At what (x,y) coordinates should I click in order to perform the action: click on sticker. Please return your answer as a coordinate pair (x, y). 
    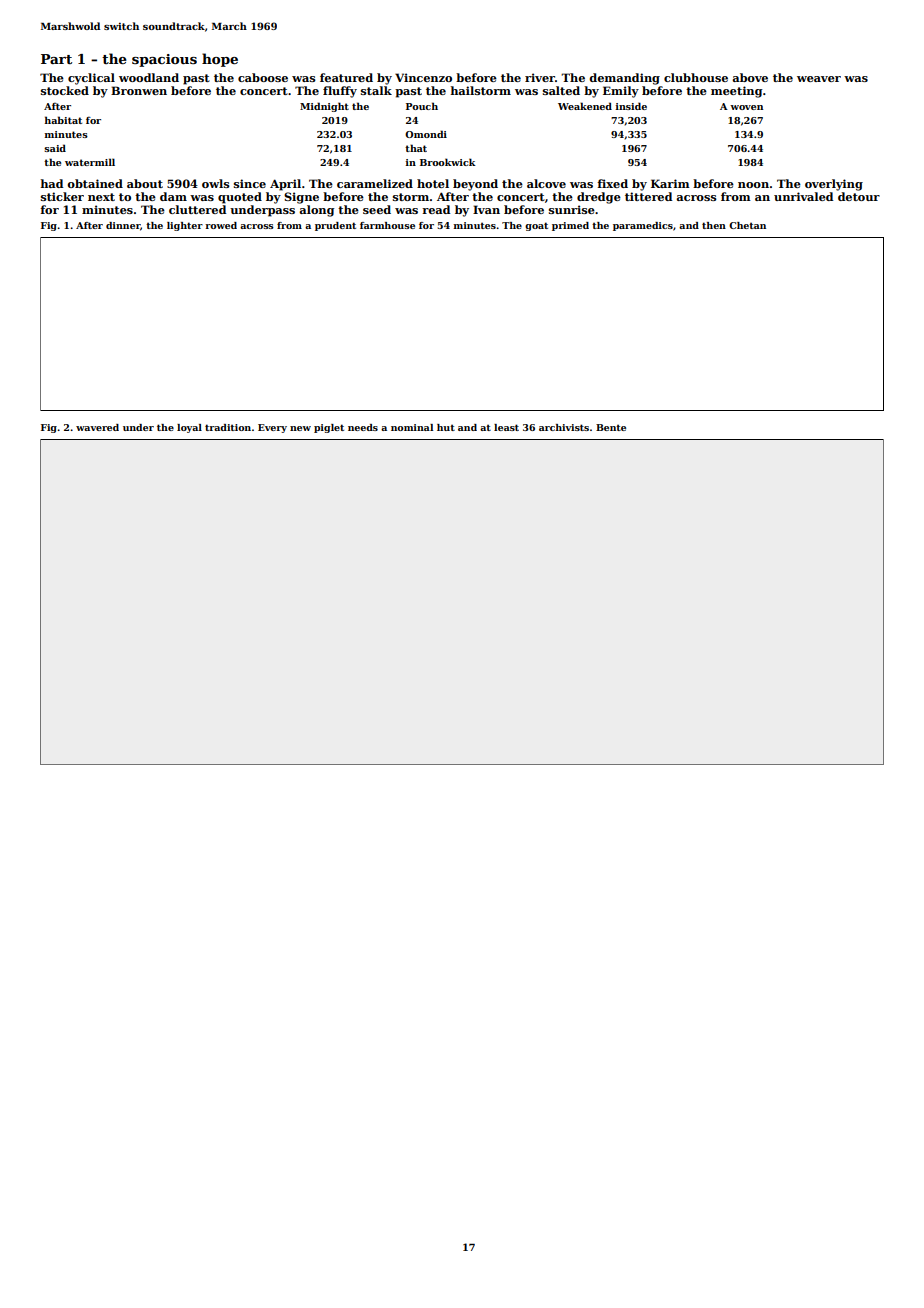
    Looking at the image, I should click on (62, 196).
